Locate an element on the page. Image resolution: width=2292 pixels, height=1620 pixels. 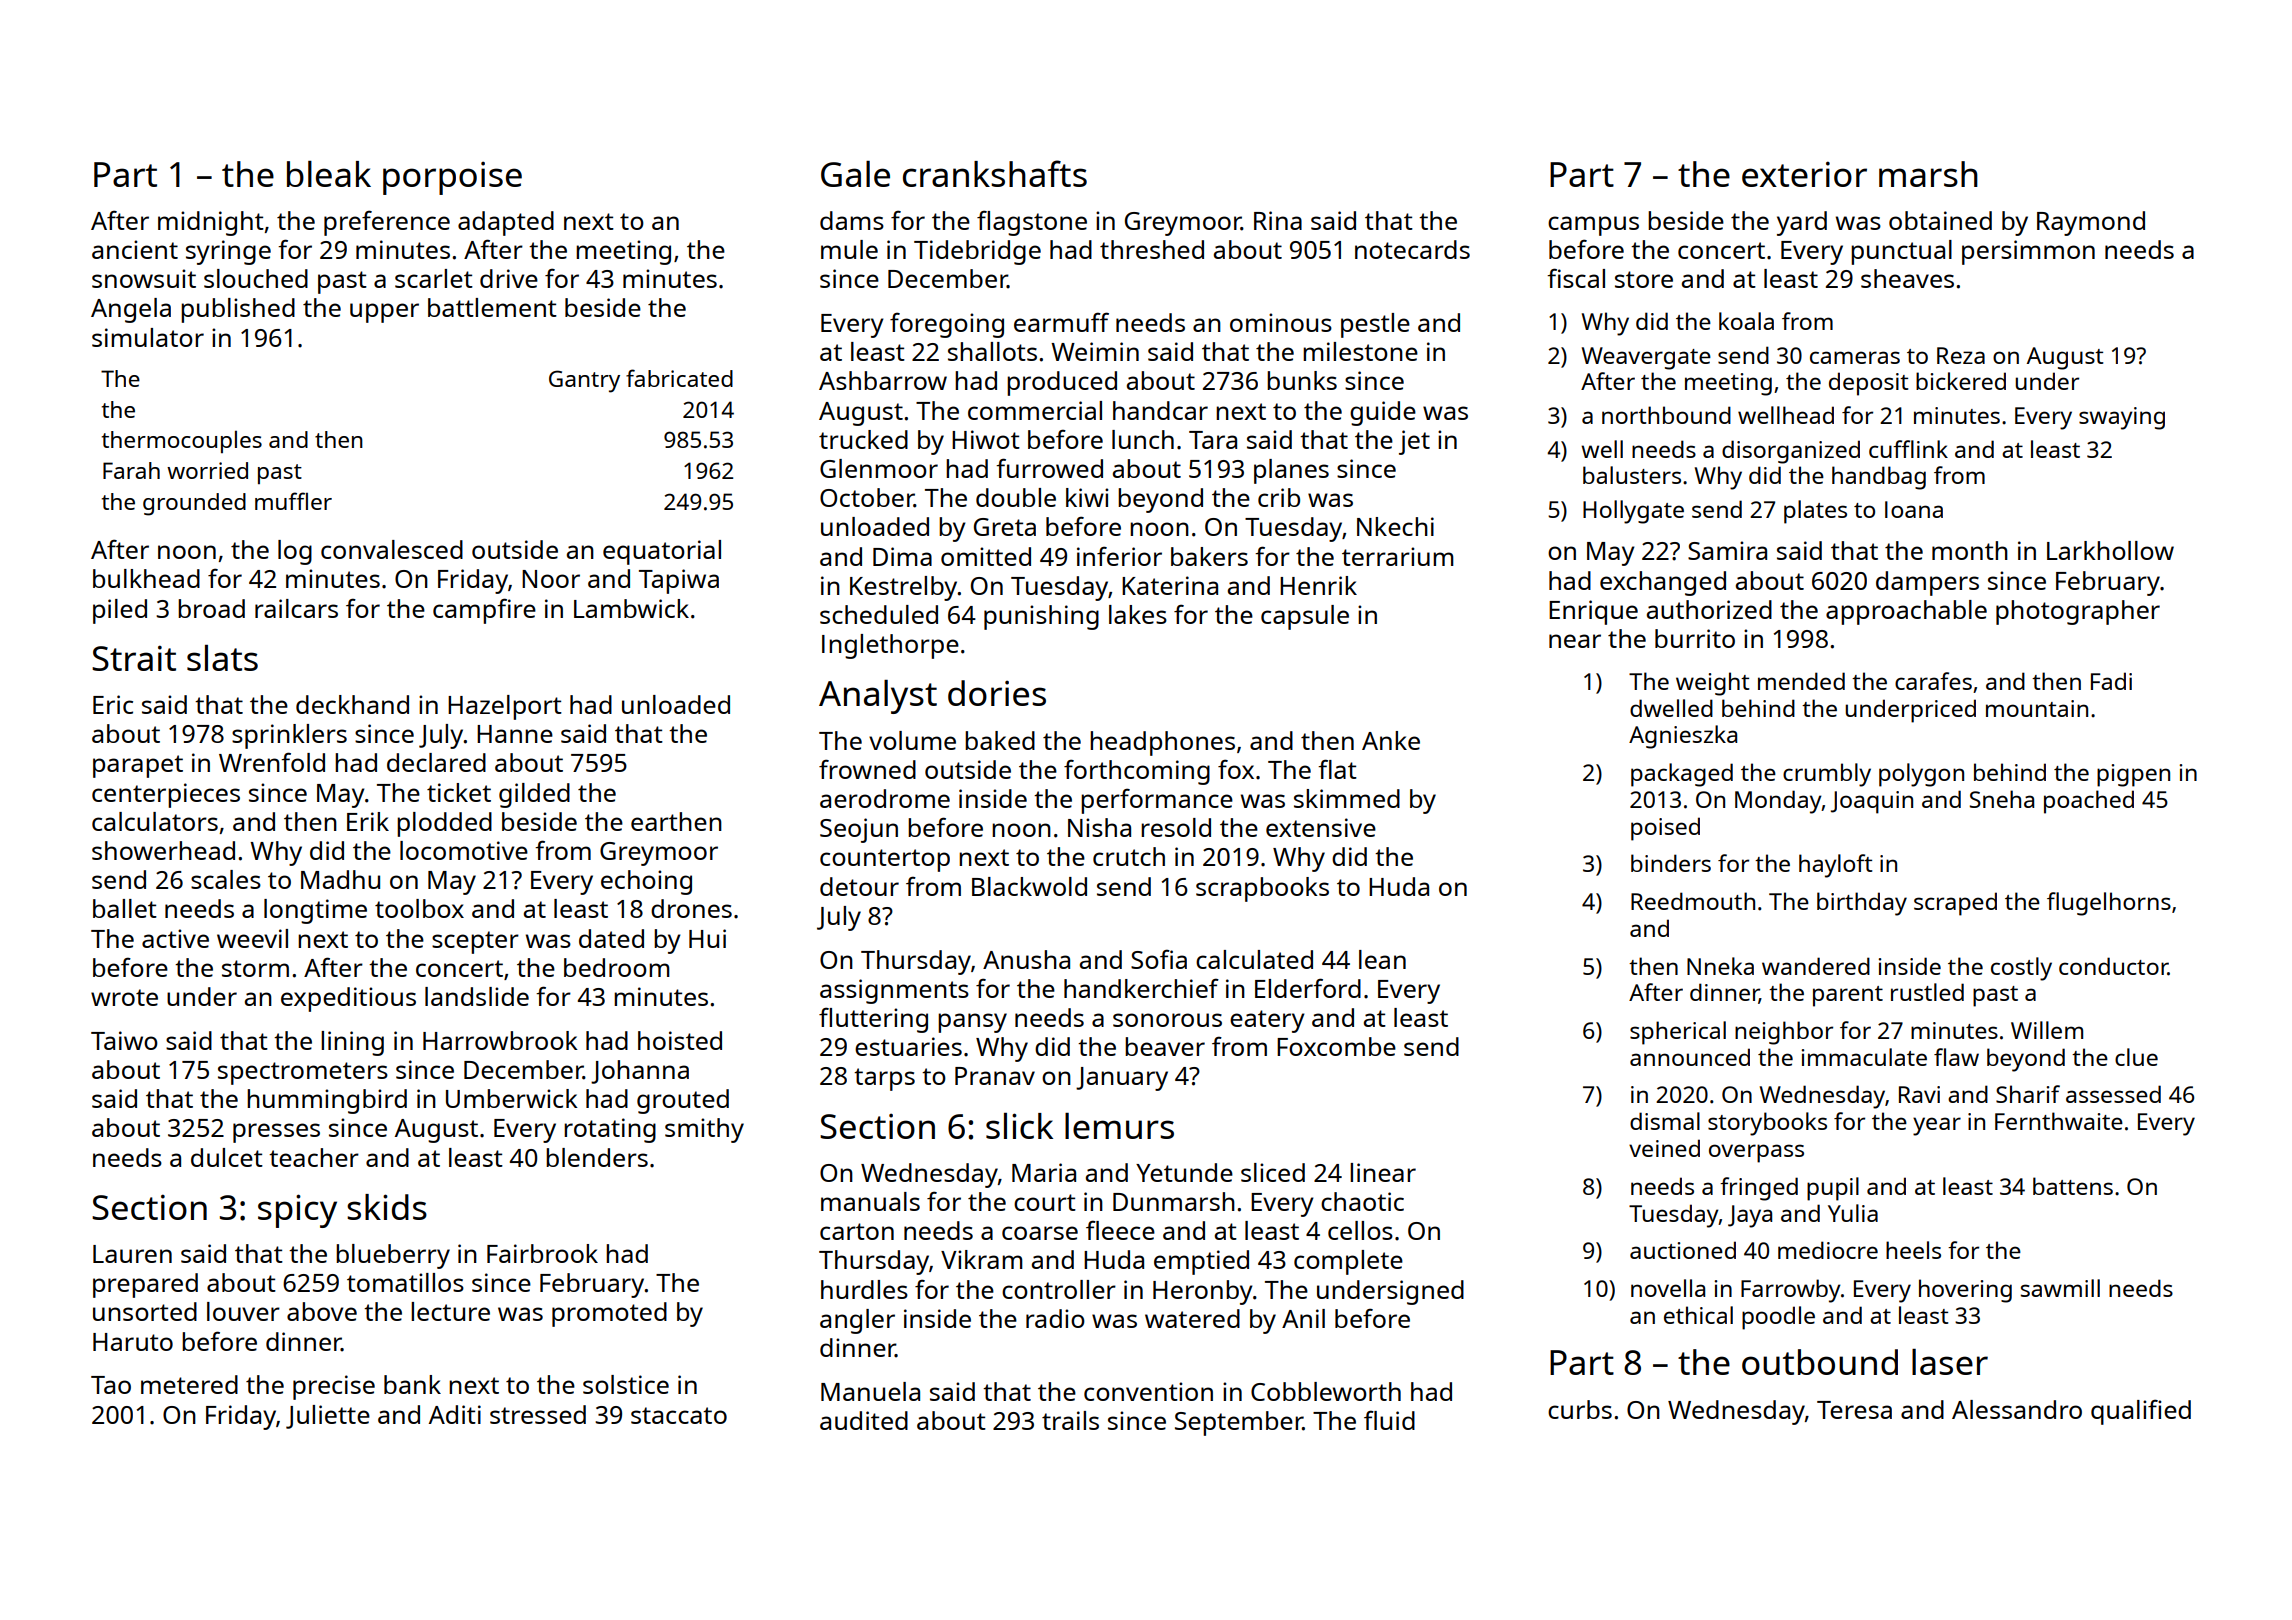
Lambwick is located at coordinates (631, 608).
